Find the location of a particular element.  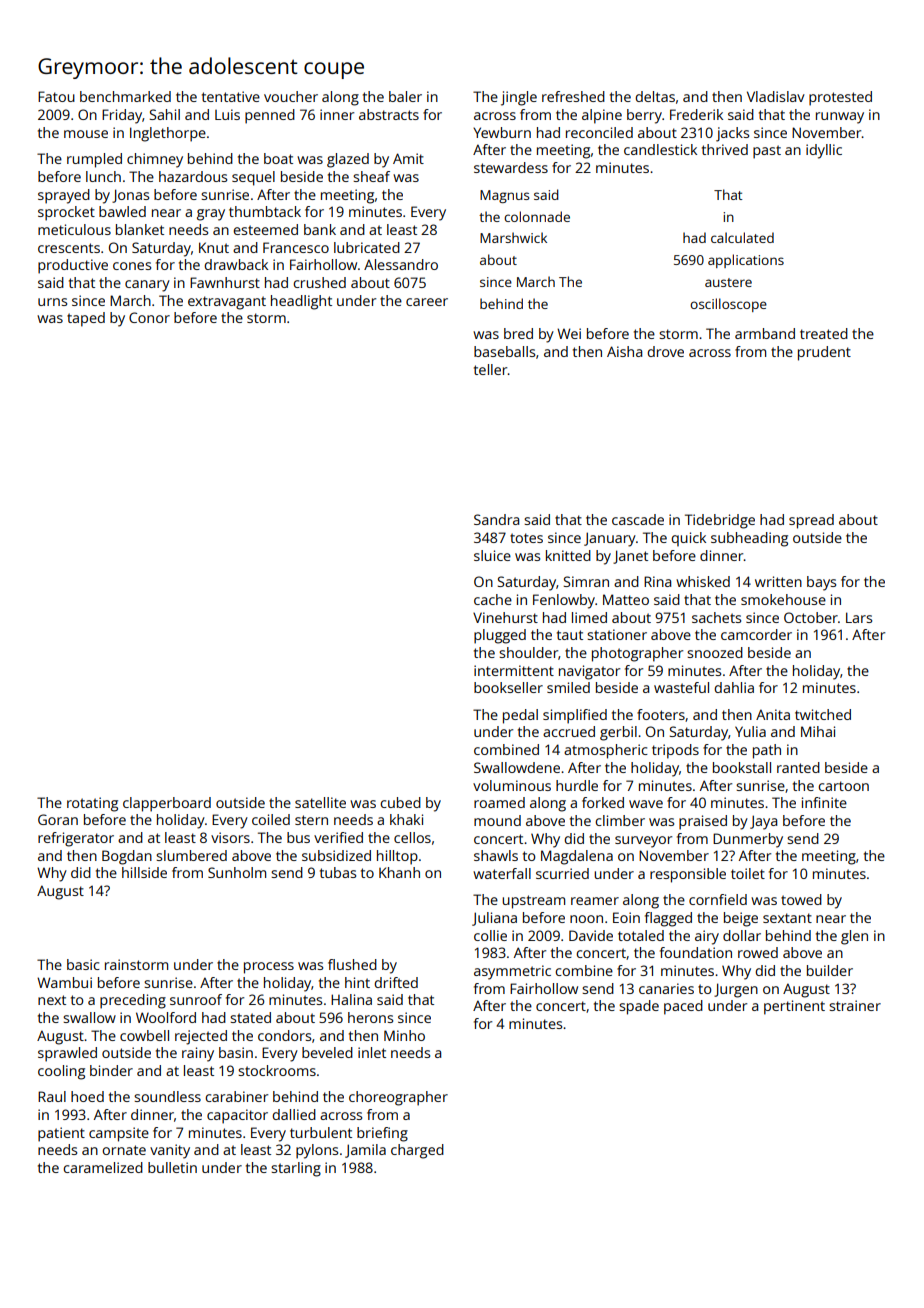

asymmetric is located at coordinates (512, 972).
